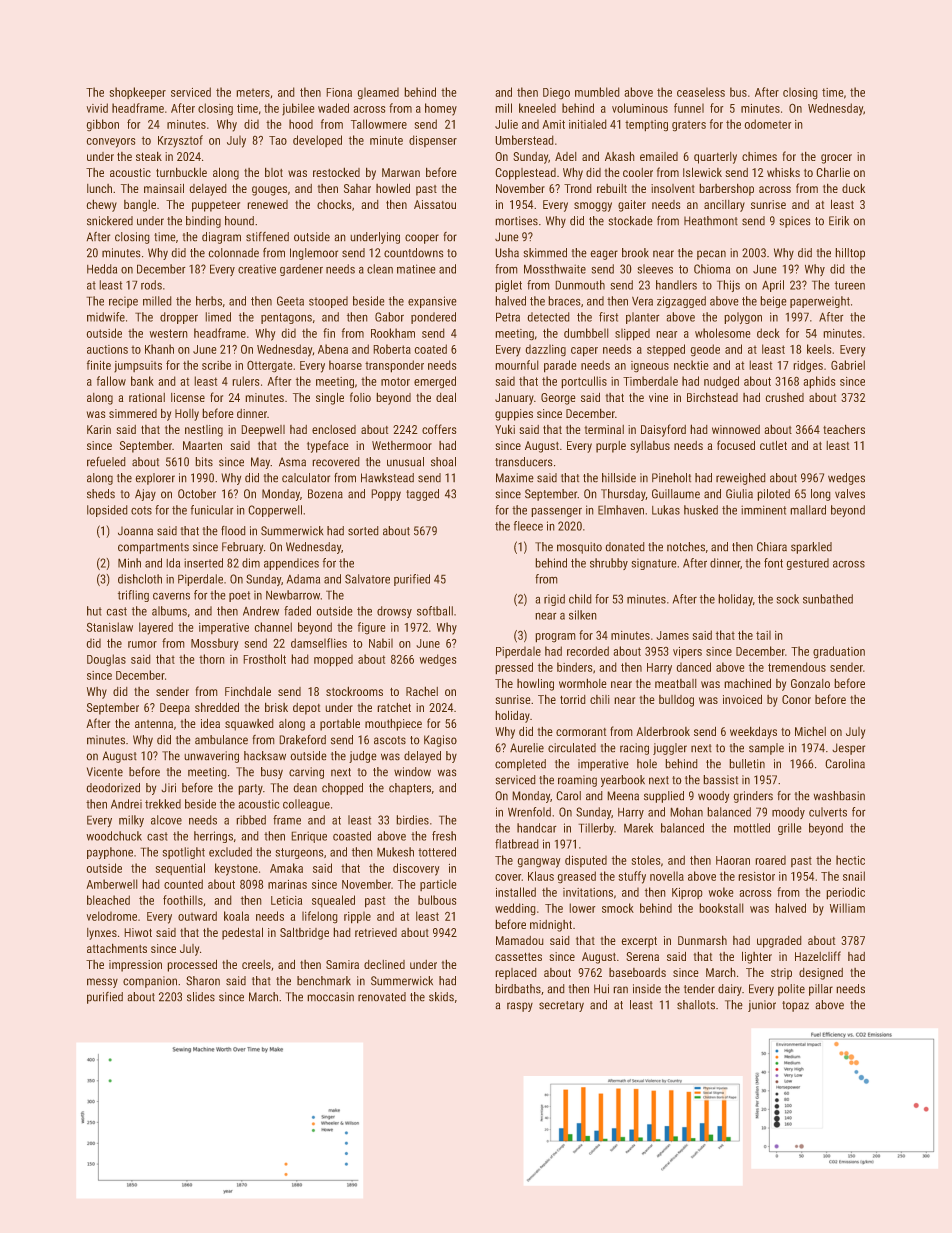  I want to click on vivid, so click(97, 108).
